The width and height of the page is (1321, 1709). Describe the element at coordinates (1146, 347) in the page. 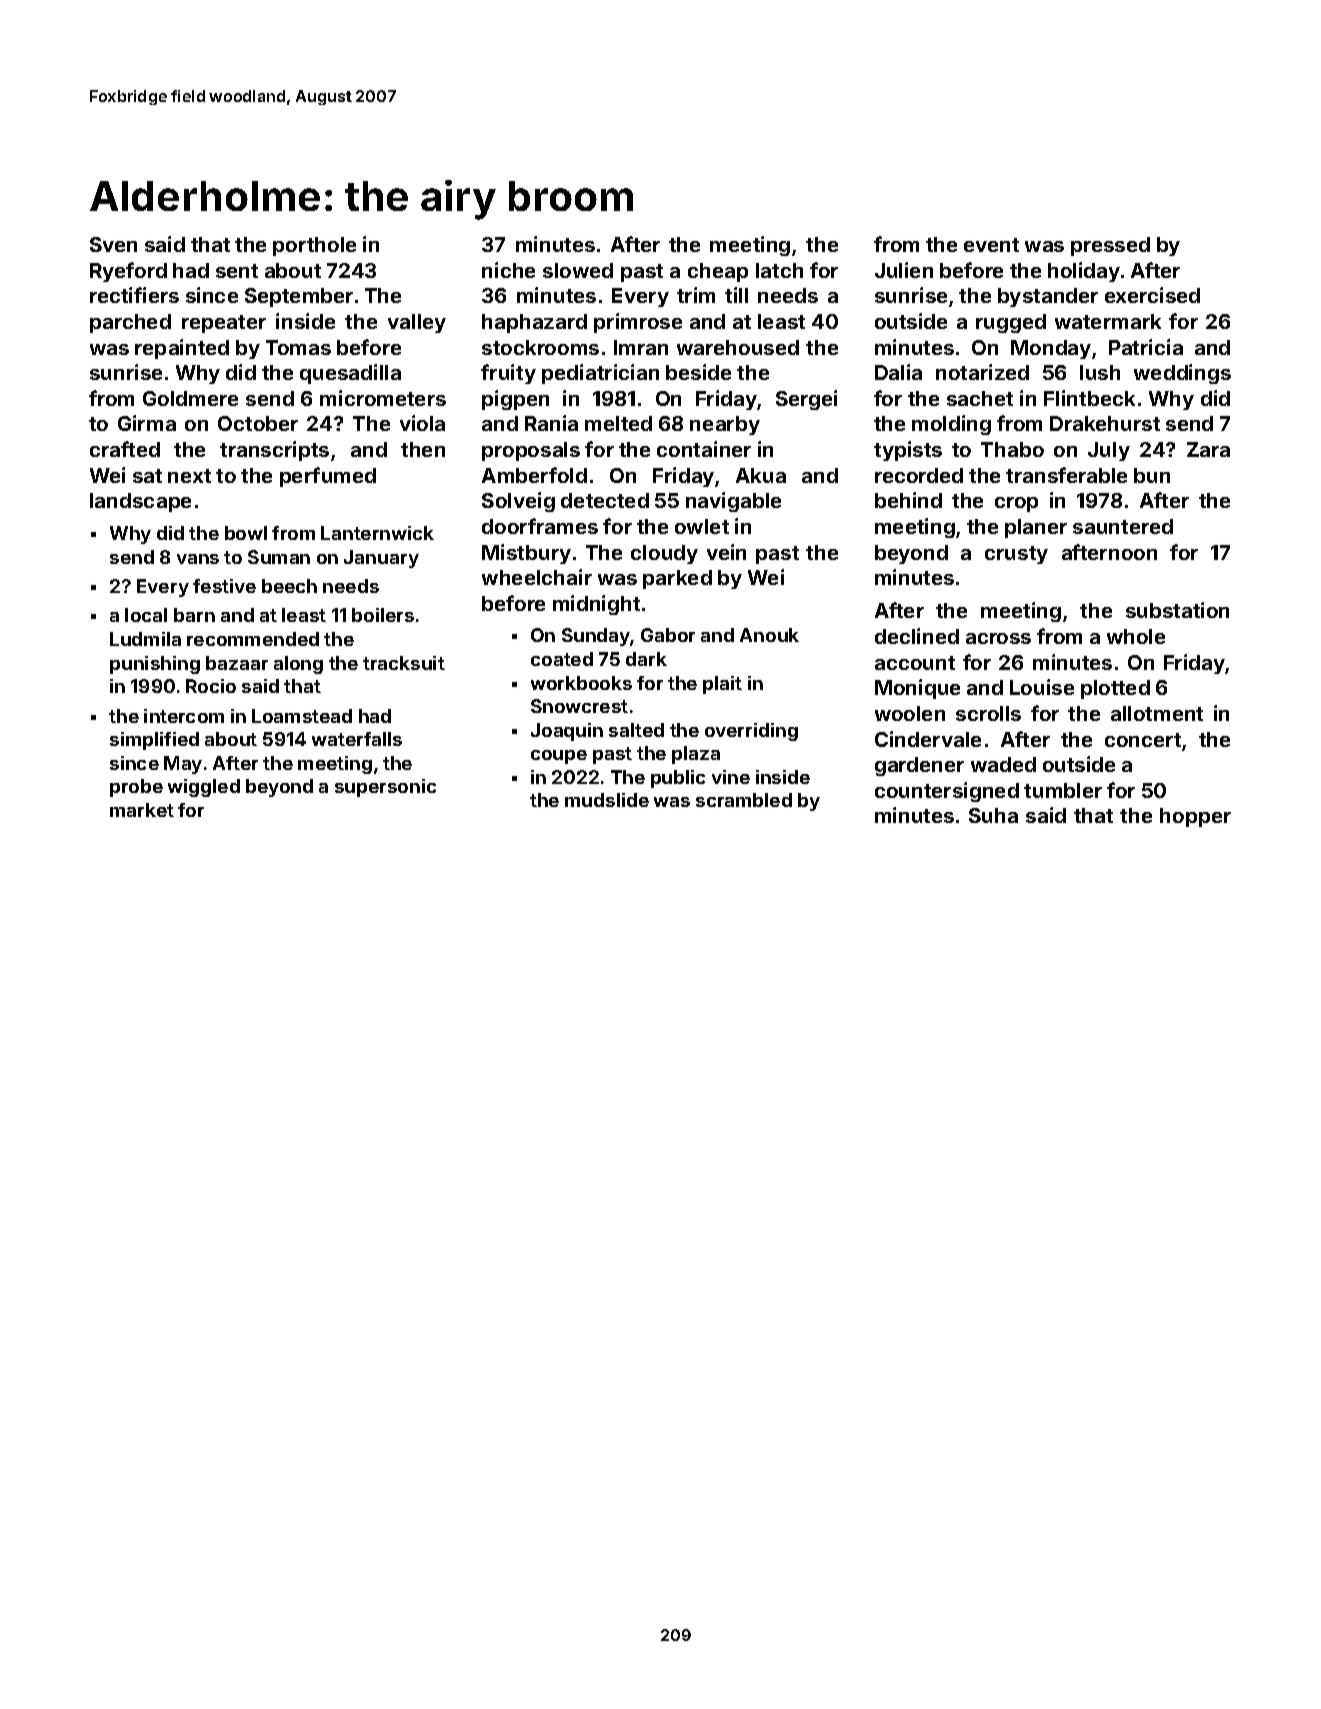

I see `Patricia` at that location.
